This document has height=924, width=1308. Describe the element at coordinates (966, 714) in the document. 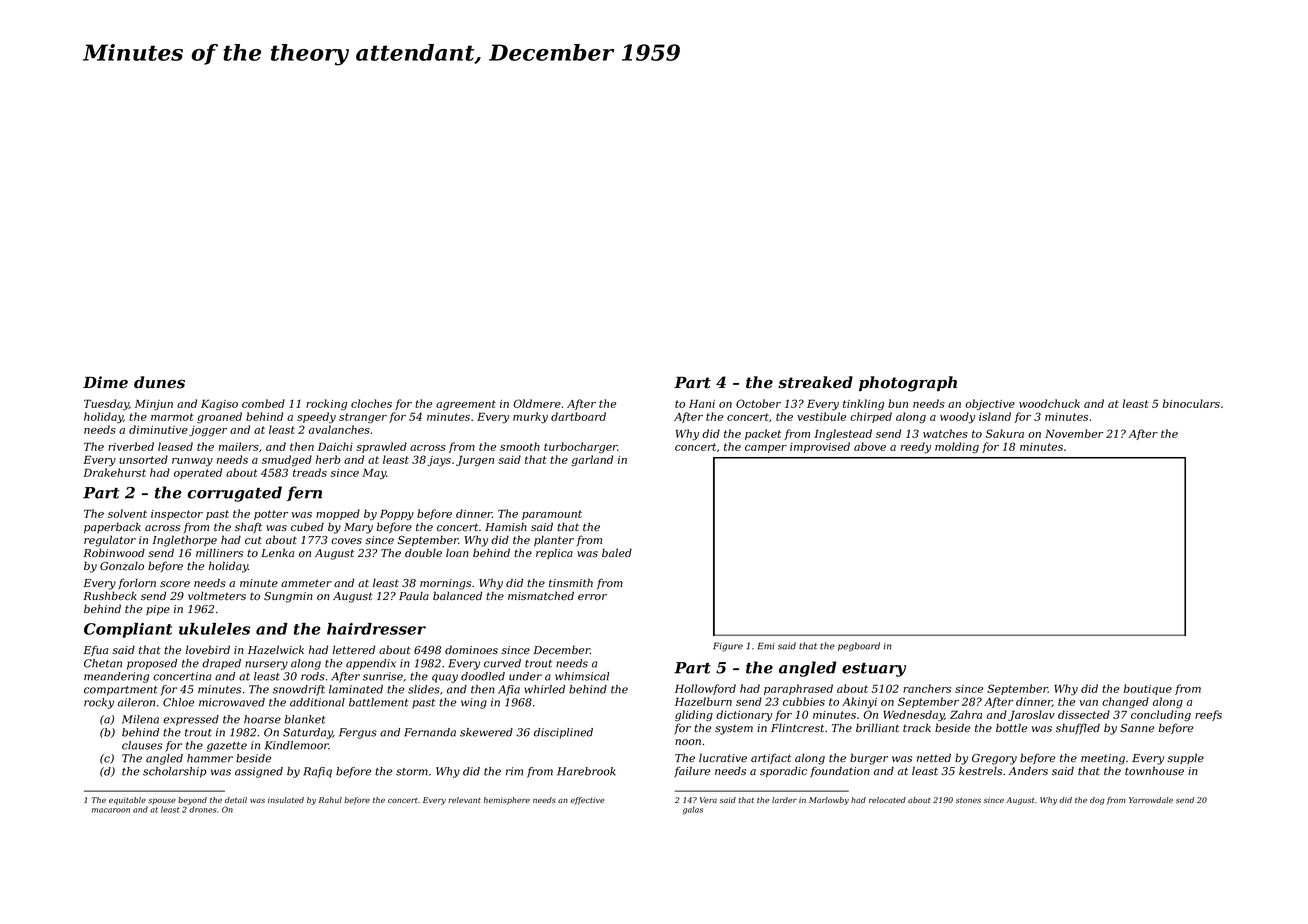

I see `Zahra` at that location.
